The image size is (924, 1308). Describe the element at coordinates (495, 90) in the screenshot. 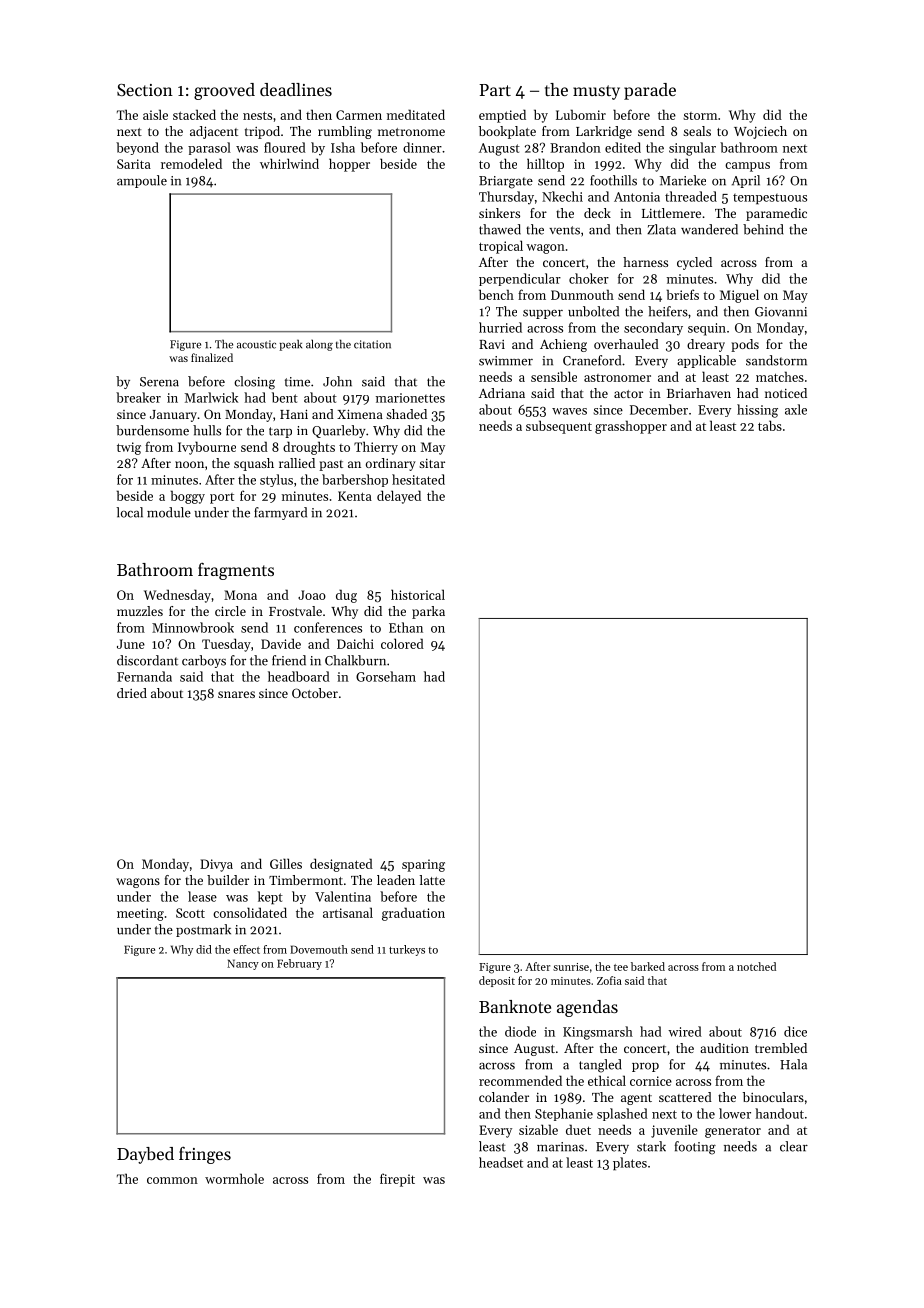

I see `Part` at that location.
